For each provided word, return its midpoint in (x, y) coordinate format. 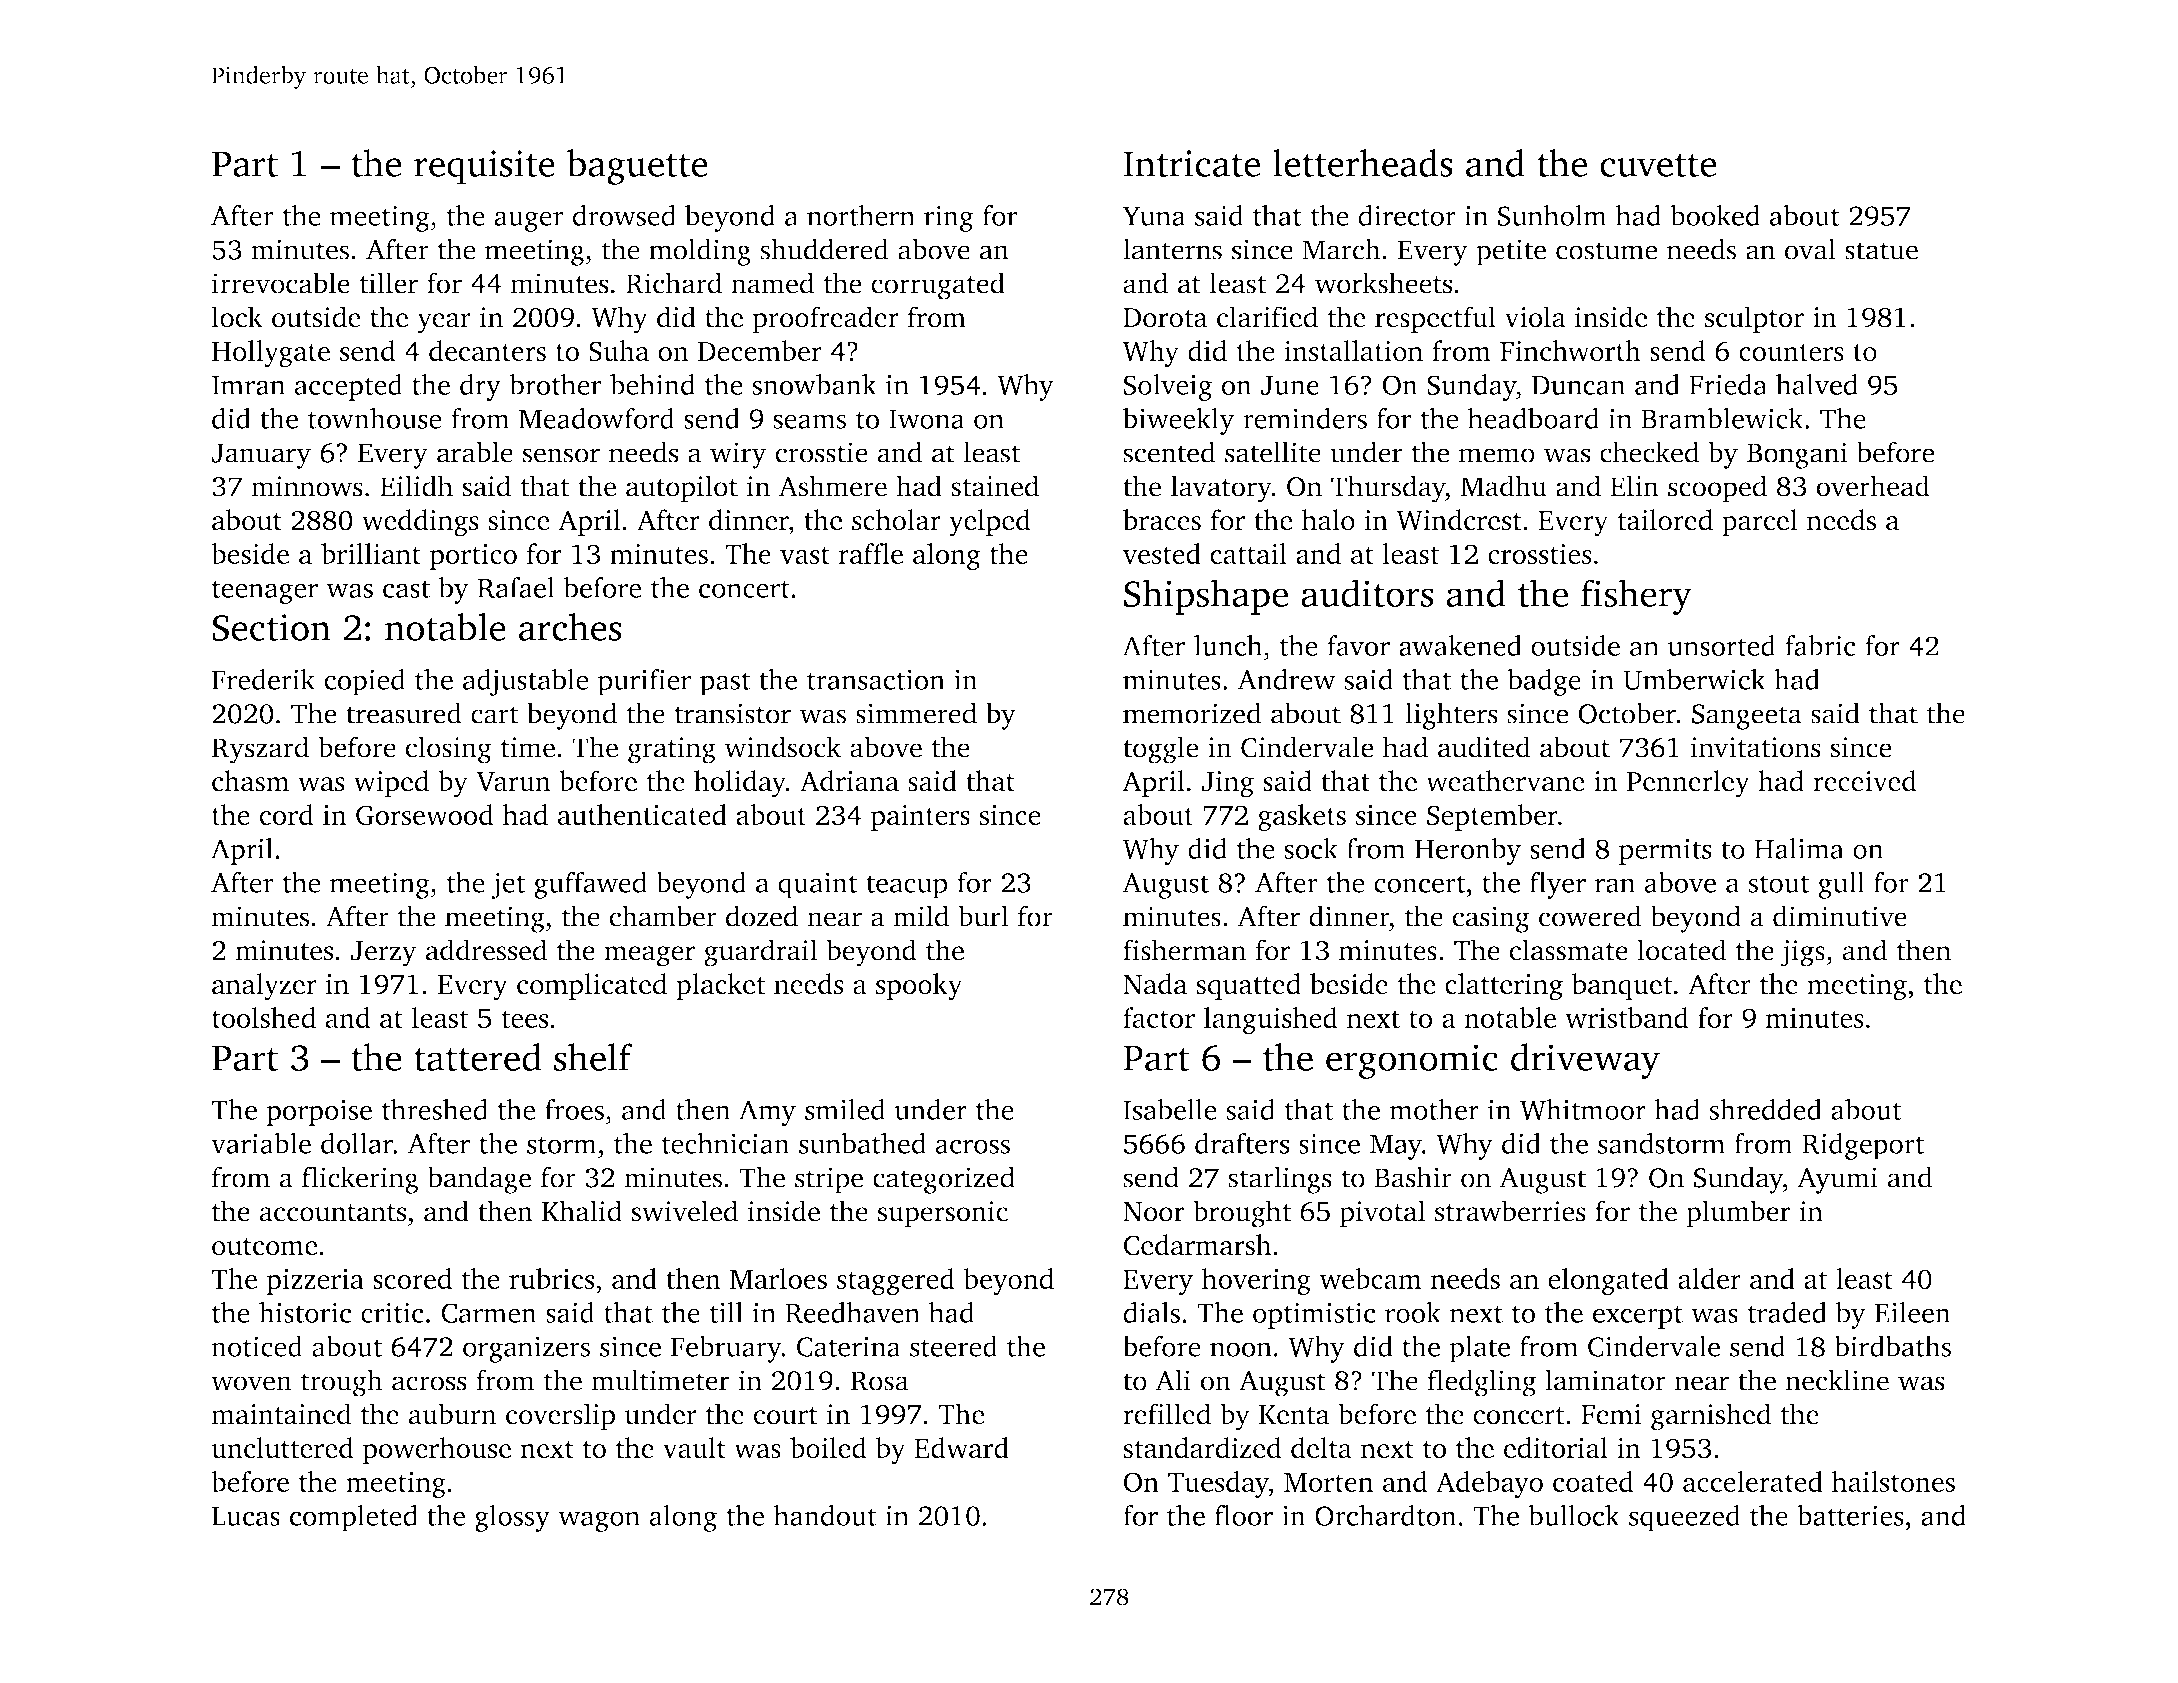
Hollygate (271, 354)
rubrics (551, 1278)
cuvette (1658, 165)
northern (861, 215)
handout (825, 1515)
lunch (1228, 645)
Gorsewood (425, 815)
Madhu (1504, 486)
